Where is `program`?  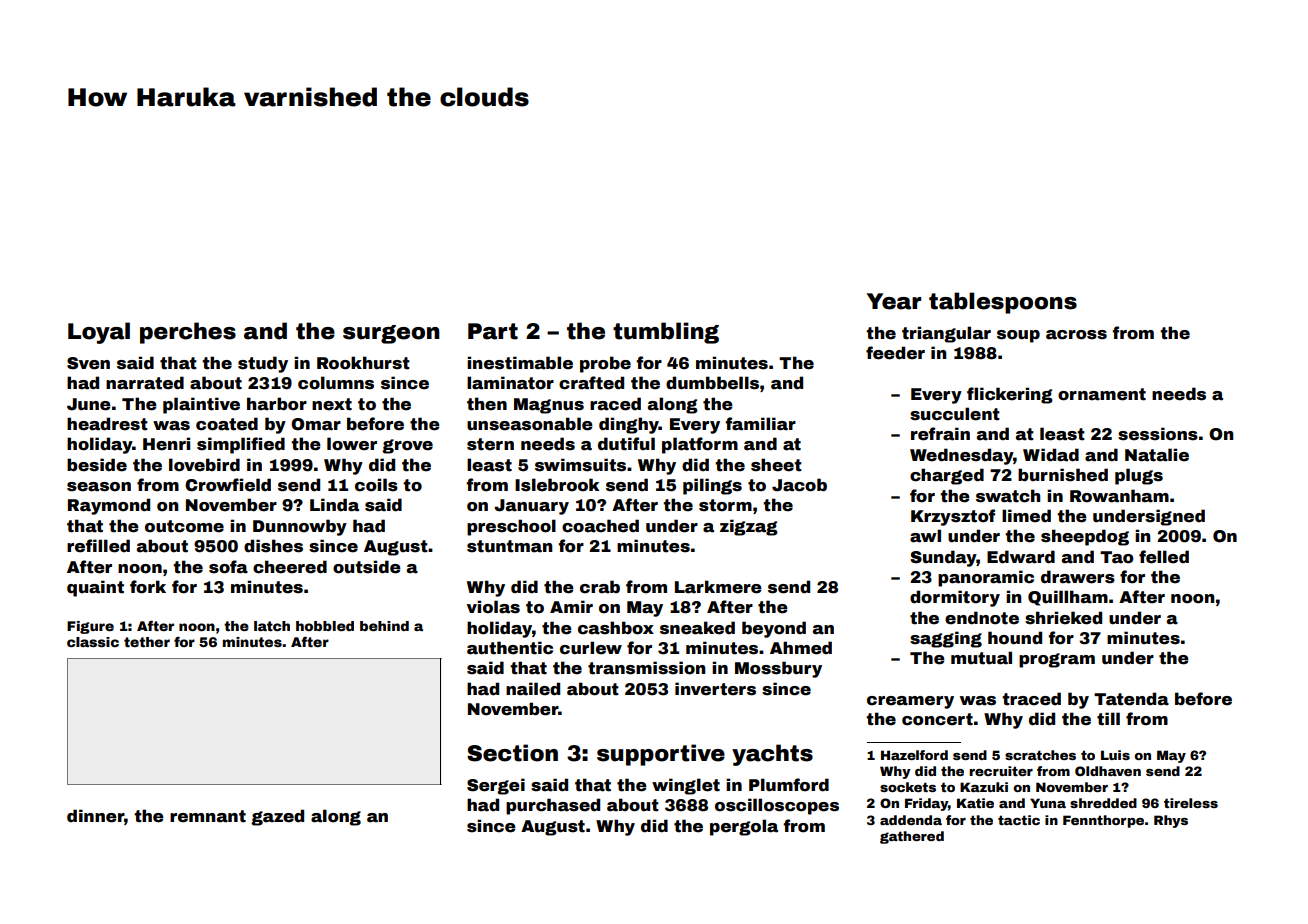
program is located at coordinates (1057, 660).
